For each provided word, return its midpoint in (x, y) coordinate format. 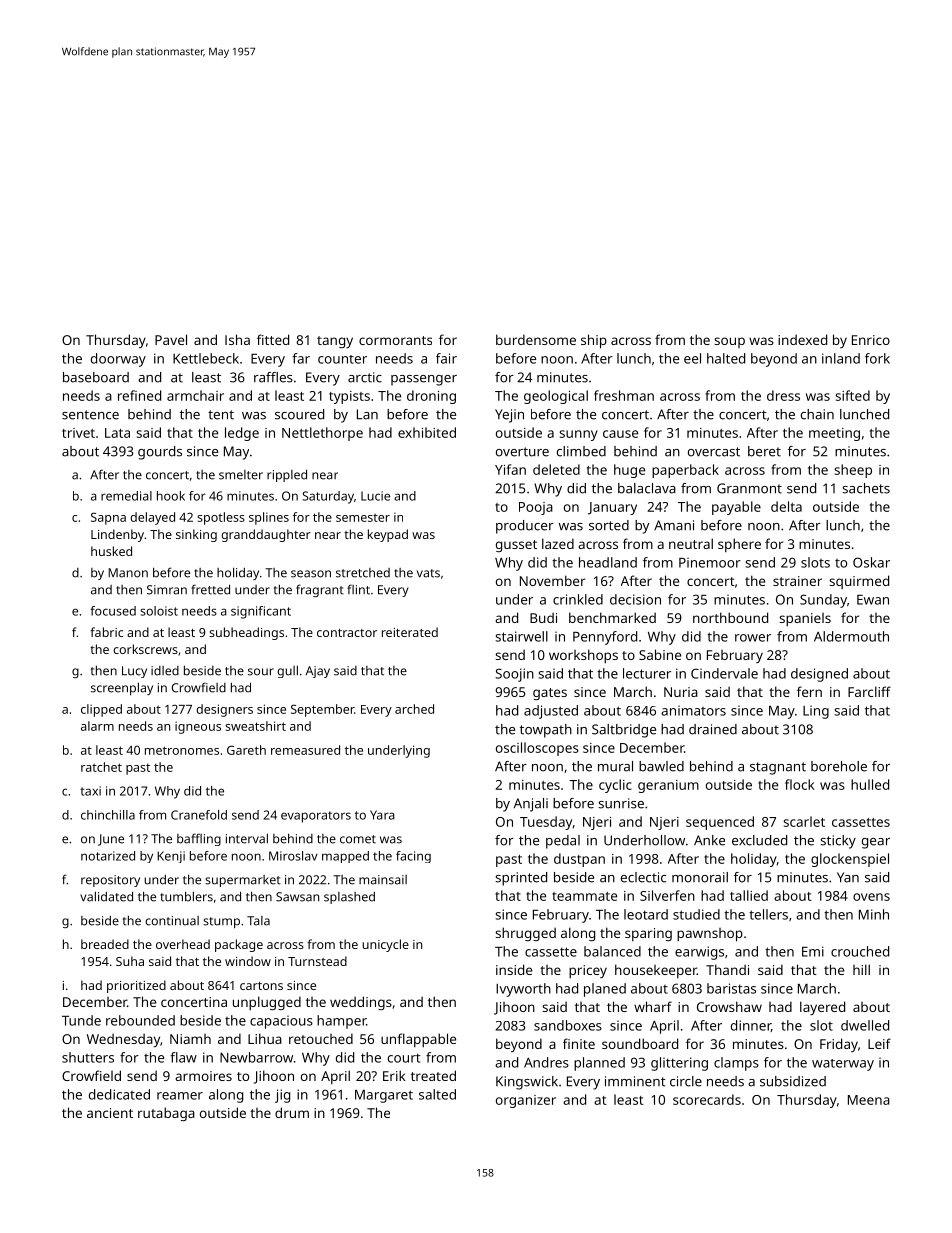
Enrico (871, 340)
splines (269, 518)
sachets (866, 488)
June (111, 840)
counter (342, 359)
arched (414, 709)
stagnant (778, 768)
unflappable (418, 1040)
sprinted (521, 879)
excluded (759, 840)
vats (428, 573)
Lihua (265, 1038)
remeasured (305, 750)
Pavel (171, 339)
